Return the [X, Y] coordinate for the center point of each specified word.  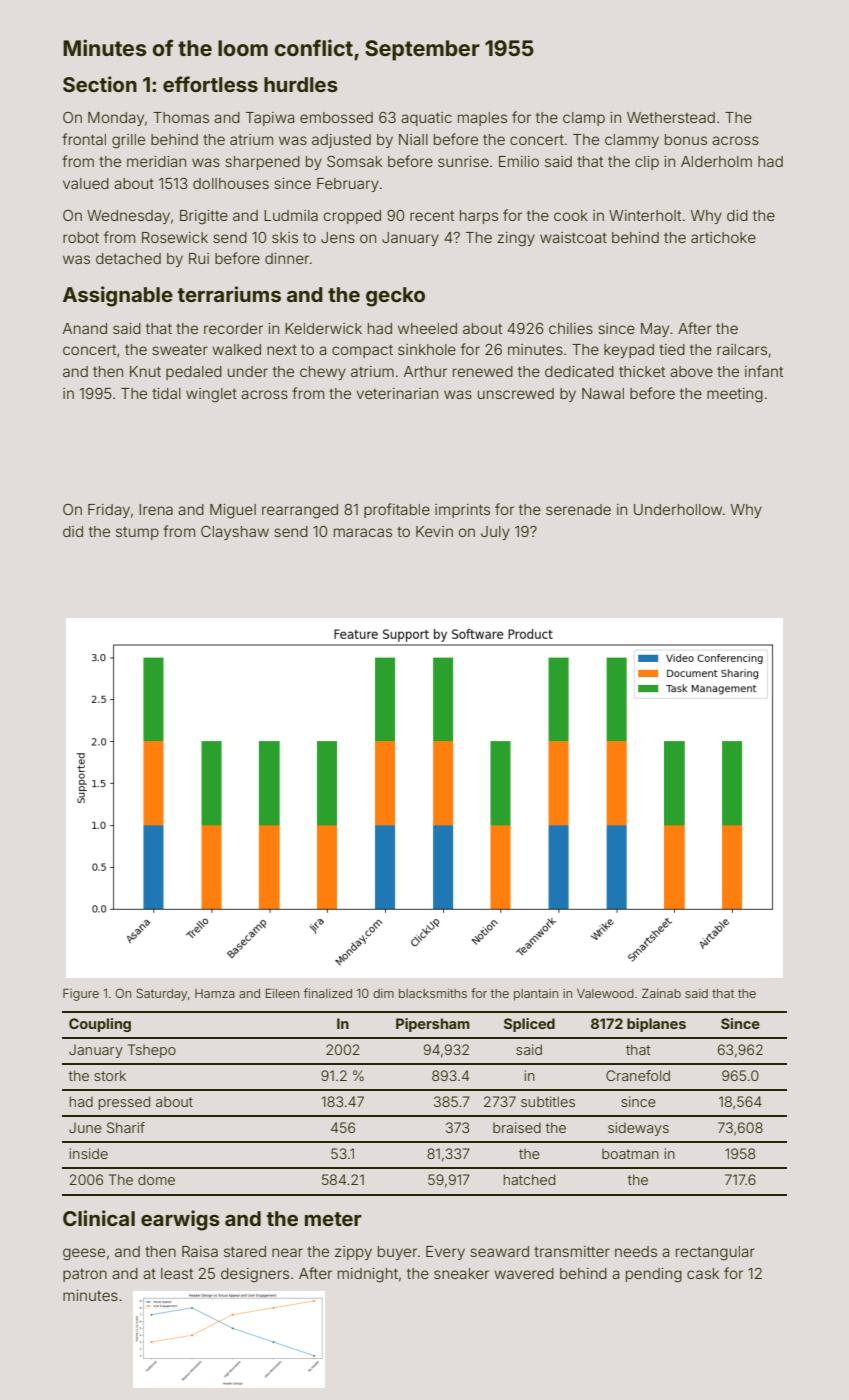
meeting [735, 395]
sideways [638, 1129]
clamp [584, 119]
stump [137, 533]
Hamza [215, 993]
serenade [578, 509]
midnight [368, 1275]
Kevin [434, 531]
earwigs [180, 1220]
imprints [462, 511]
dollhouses [231, 183]
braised [517, 1127]
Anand [85, 328]
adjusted [341, 141]
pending [654, 1275]
